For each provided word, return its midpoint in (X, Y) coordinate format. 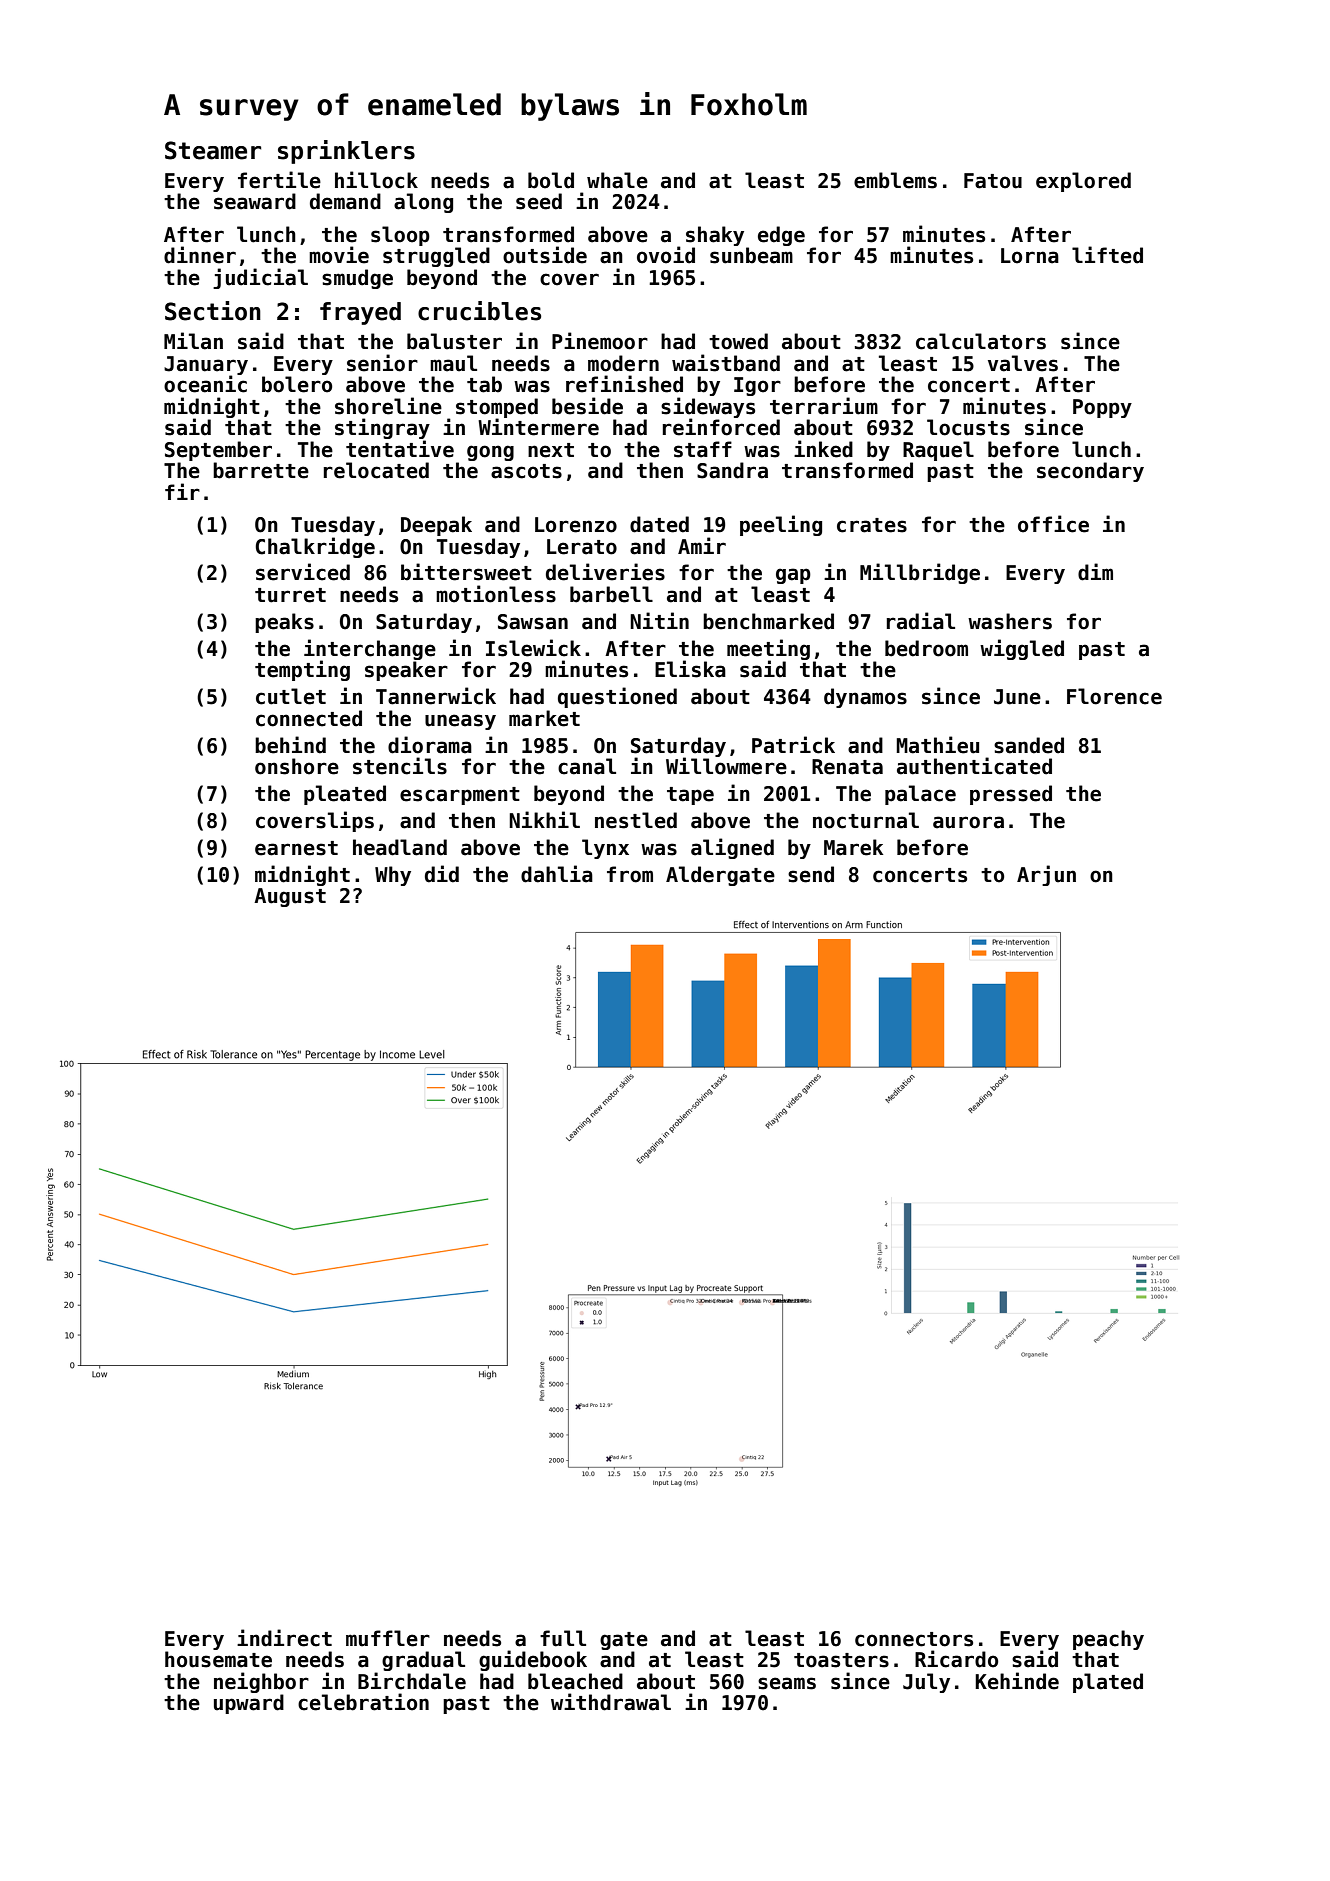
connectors (914, 1639)
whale (617, 180)
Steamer (213, 150)
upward (249, 1704)
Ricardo (956, 1659)
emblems (895, 180)
